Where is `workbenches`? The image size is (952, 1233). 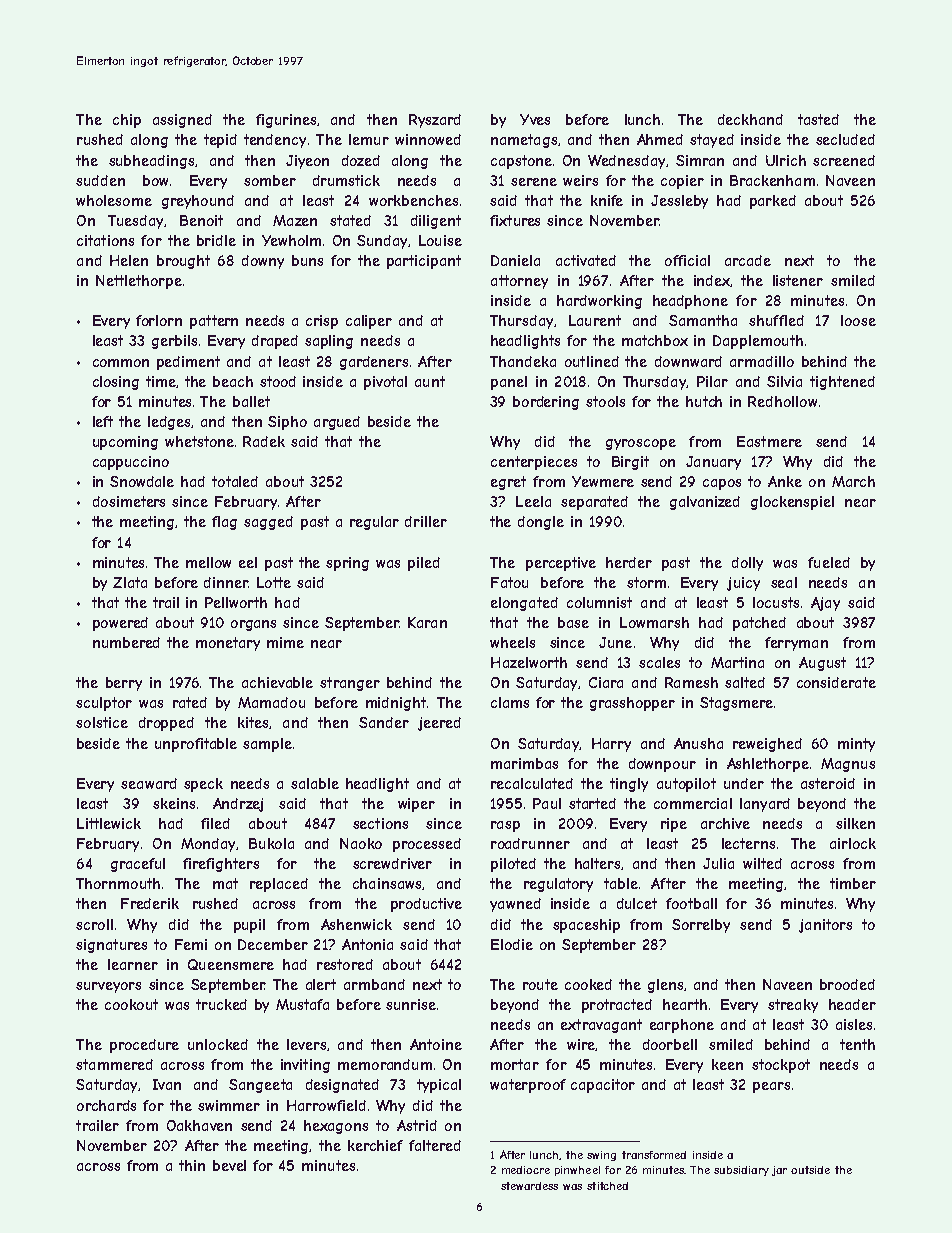 workbenches is located at coordinates (413, 200).
